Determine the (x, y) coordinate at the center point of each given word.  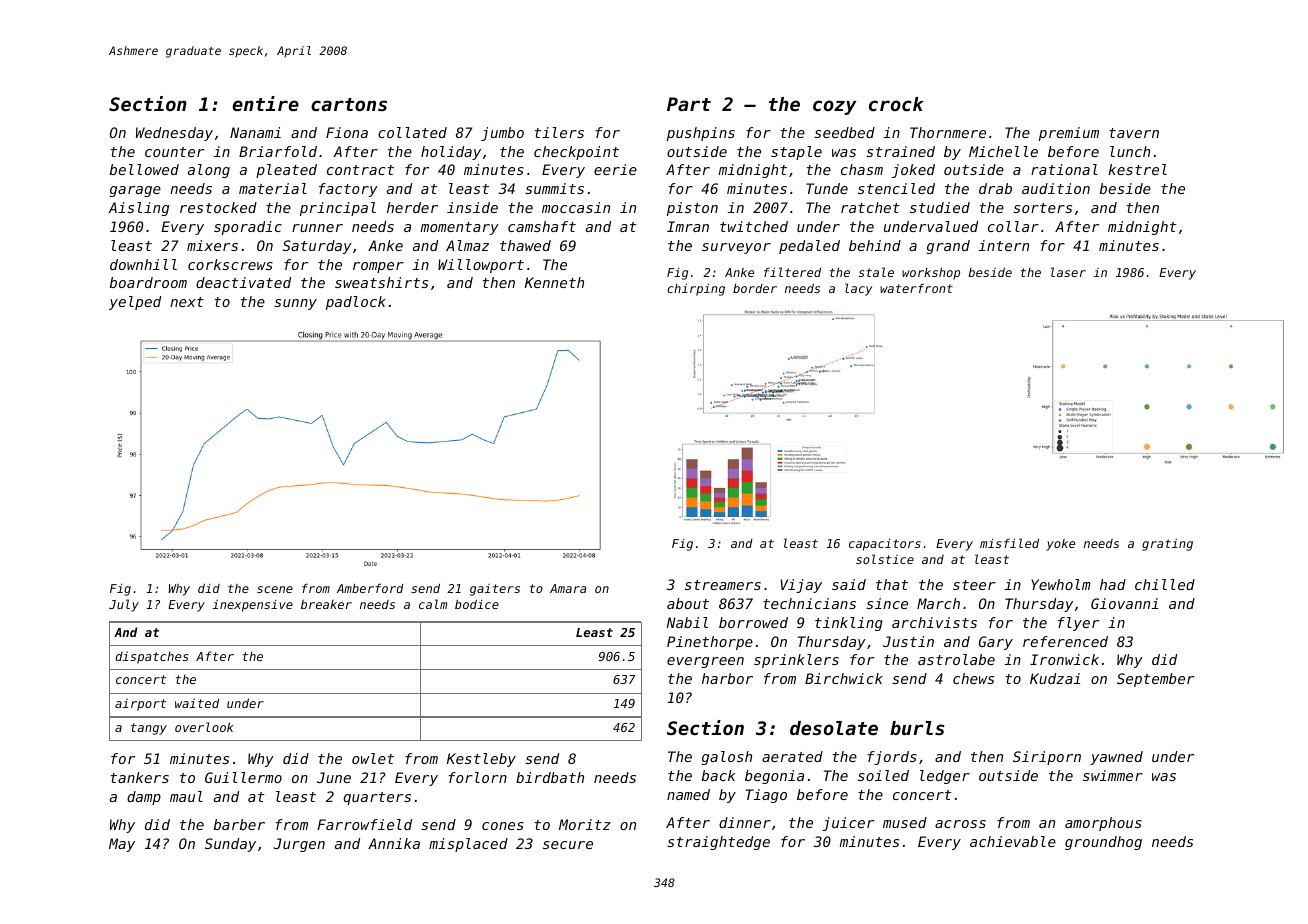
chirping (696, 289)
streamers (723, 585)
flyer (1078, 624)
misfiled (1009, 543)
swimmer (1113, 775)
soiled (883, 775)
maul (186, 796)
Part (689, 104)
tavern (1134, 133)
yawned (1116, 758)
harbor (727, 678)
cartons (349, 104)
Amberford (370, 588)
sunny (295, 304)
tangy (149, 729)
